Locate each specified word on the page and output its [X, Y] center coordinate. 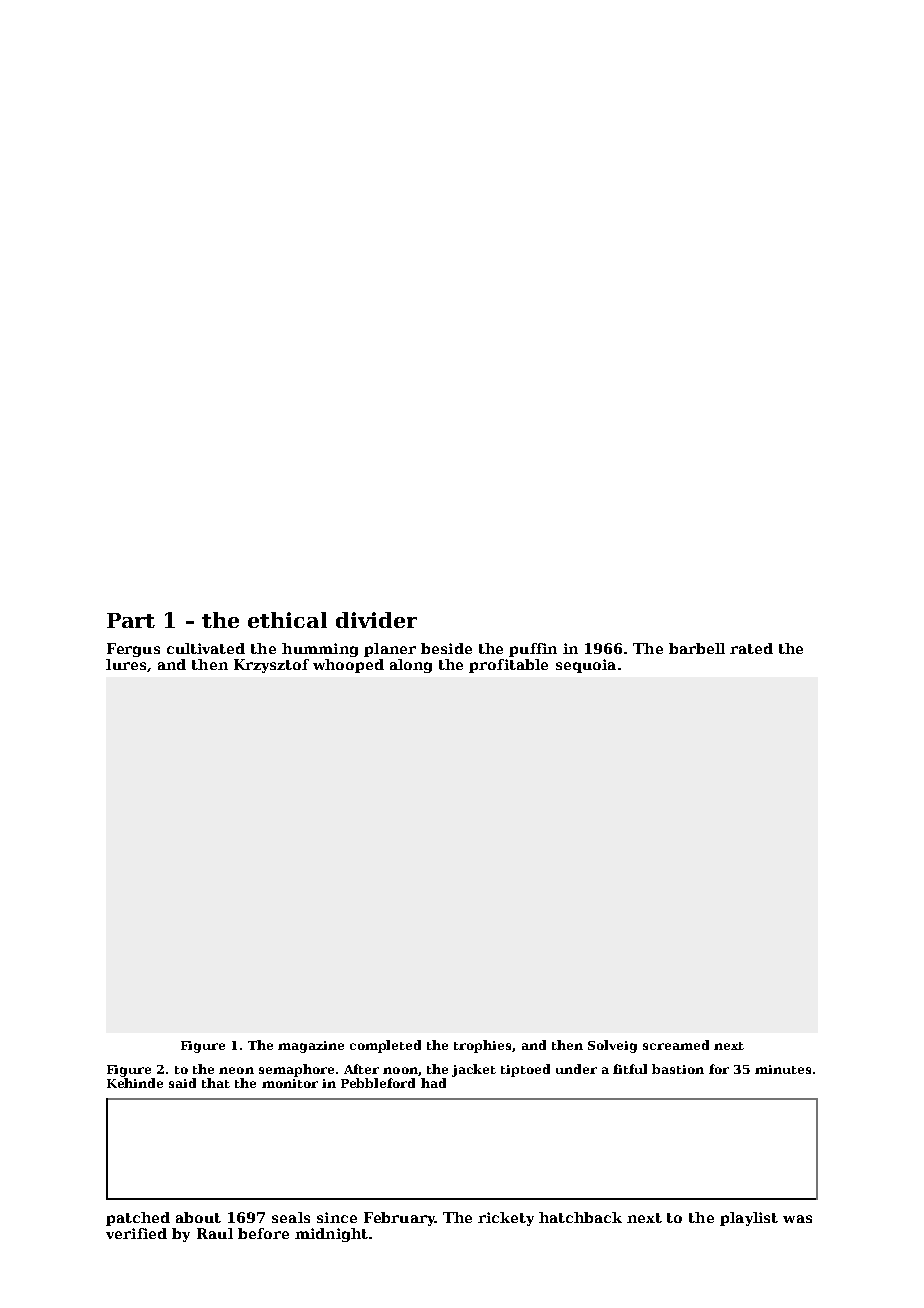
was [797, 1219]
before [263, 1233]
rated [751, 648]
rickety [506, 1219]
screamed [676, 1045]
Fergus [133, 650]
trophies [482, 1046]
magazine [311, 1047]
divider [376, 620]
